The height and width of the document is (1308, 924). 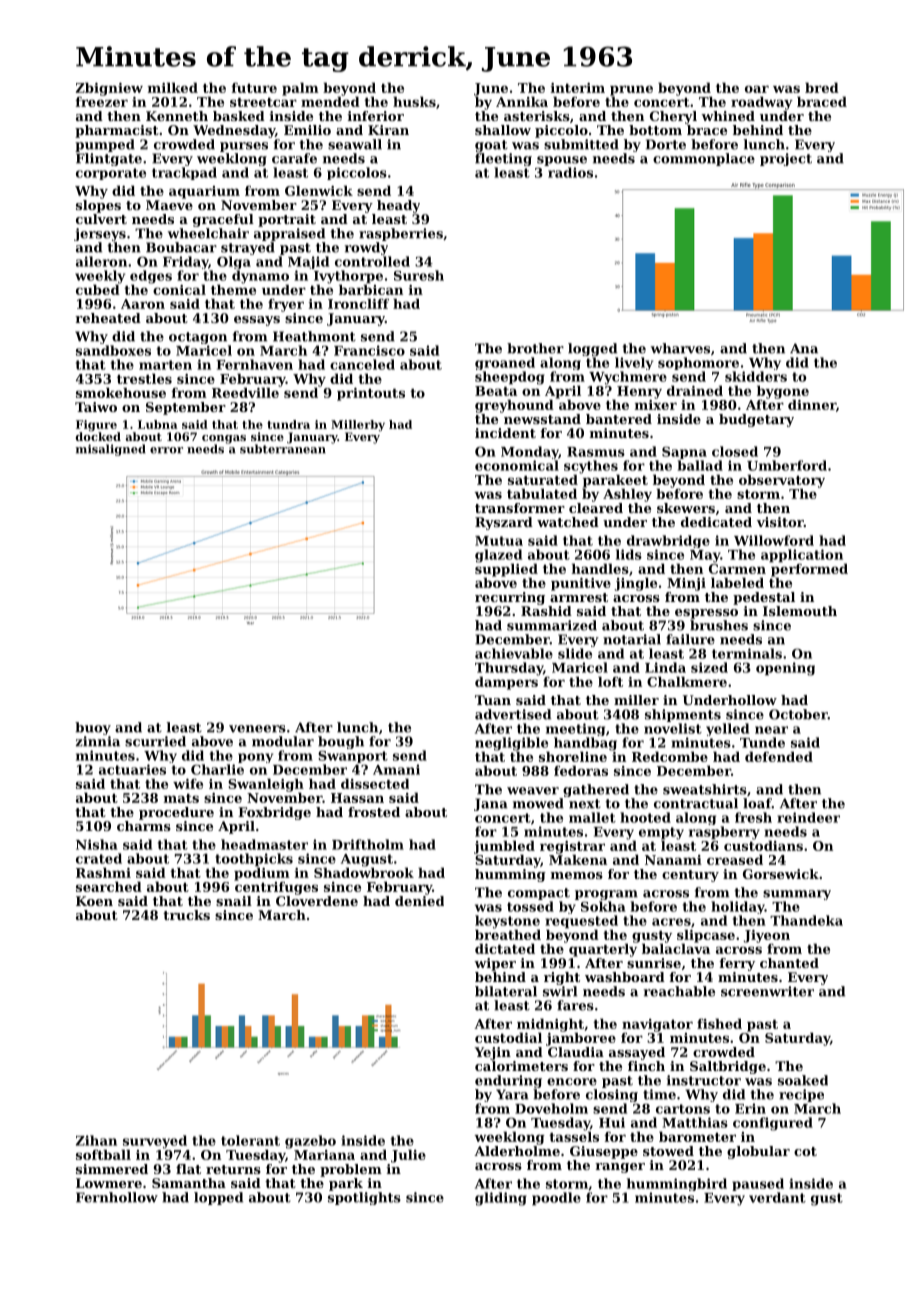 I want to click on bred, so click(x=822, y=87).
